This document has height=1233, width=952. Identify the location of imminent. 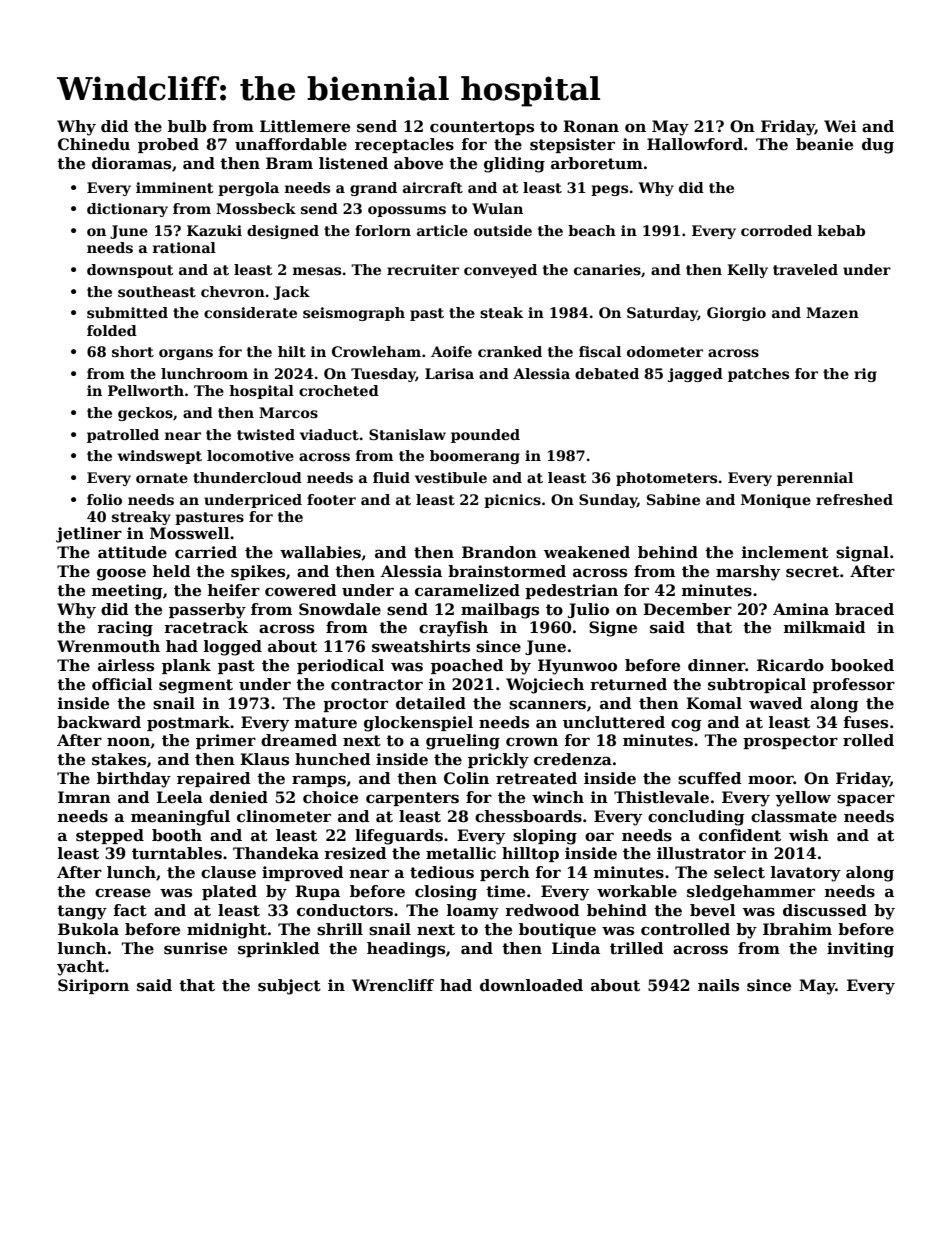
(174, 187).
